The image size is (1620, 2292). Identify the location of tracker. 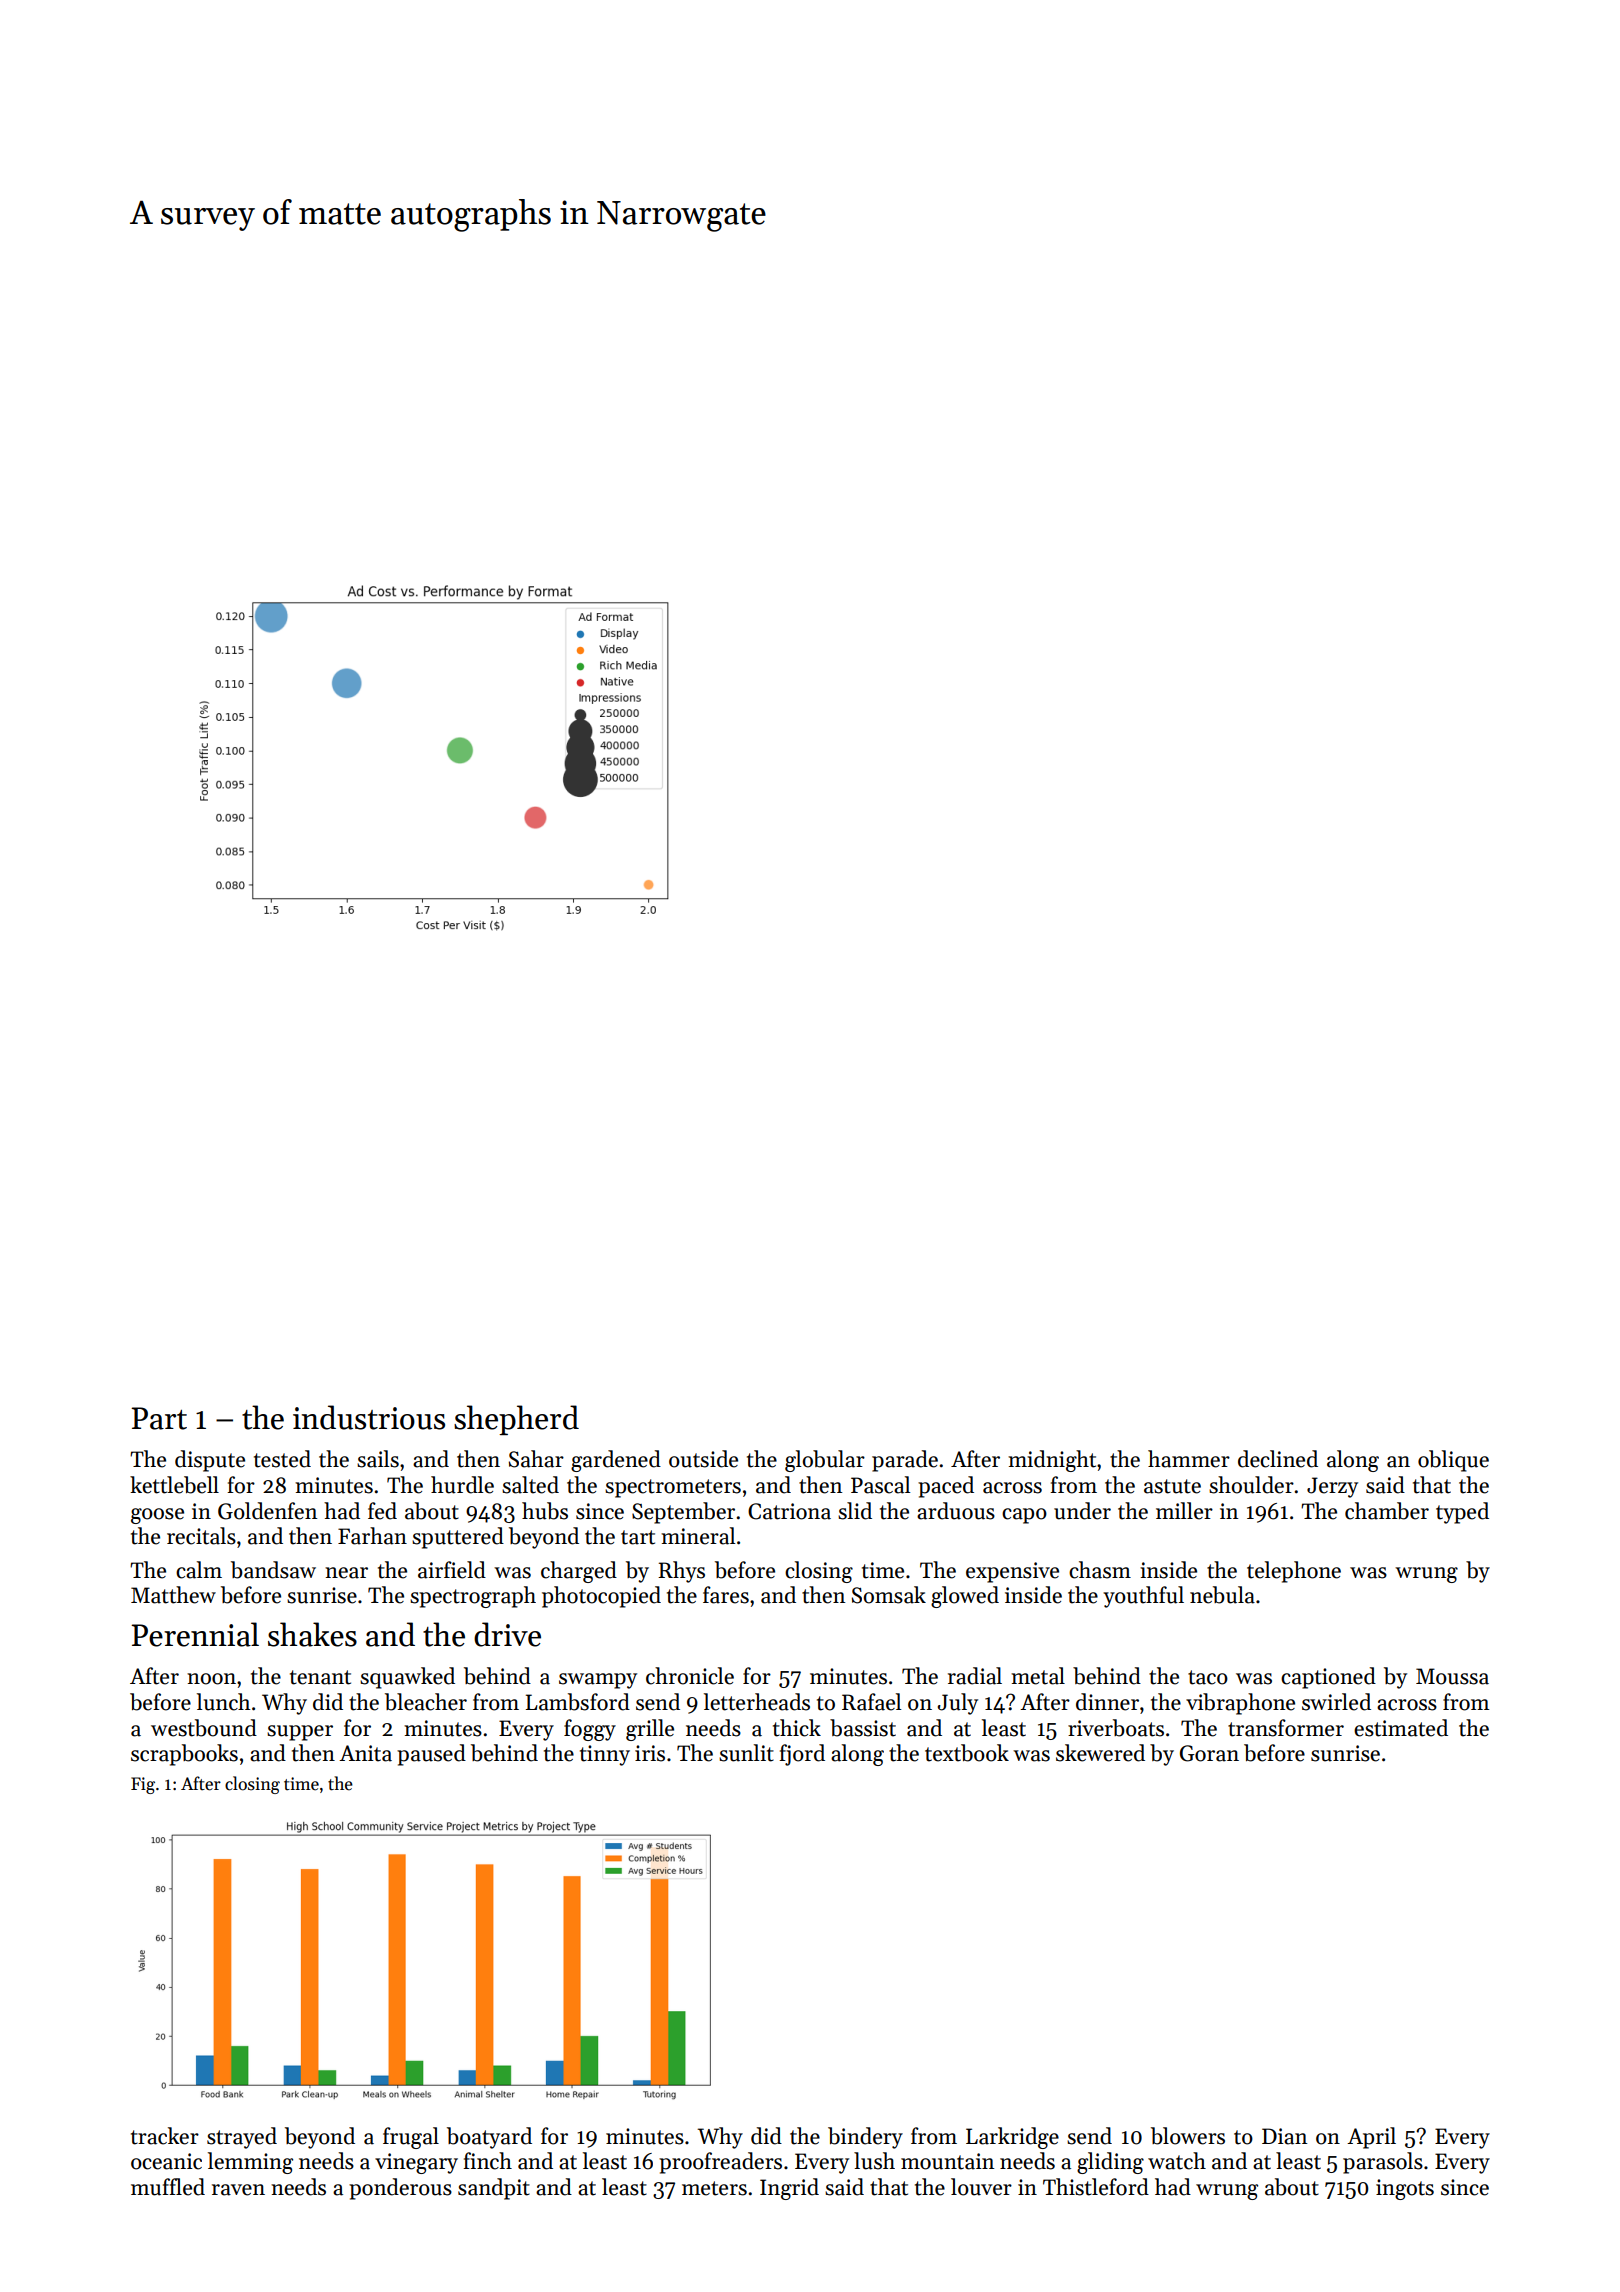
(165, 2136).
